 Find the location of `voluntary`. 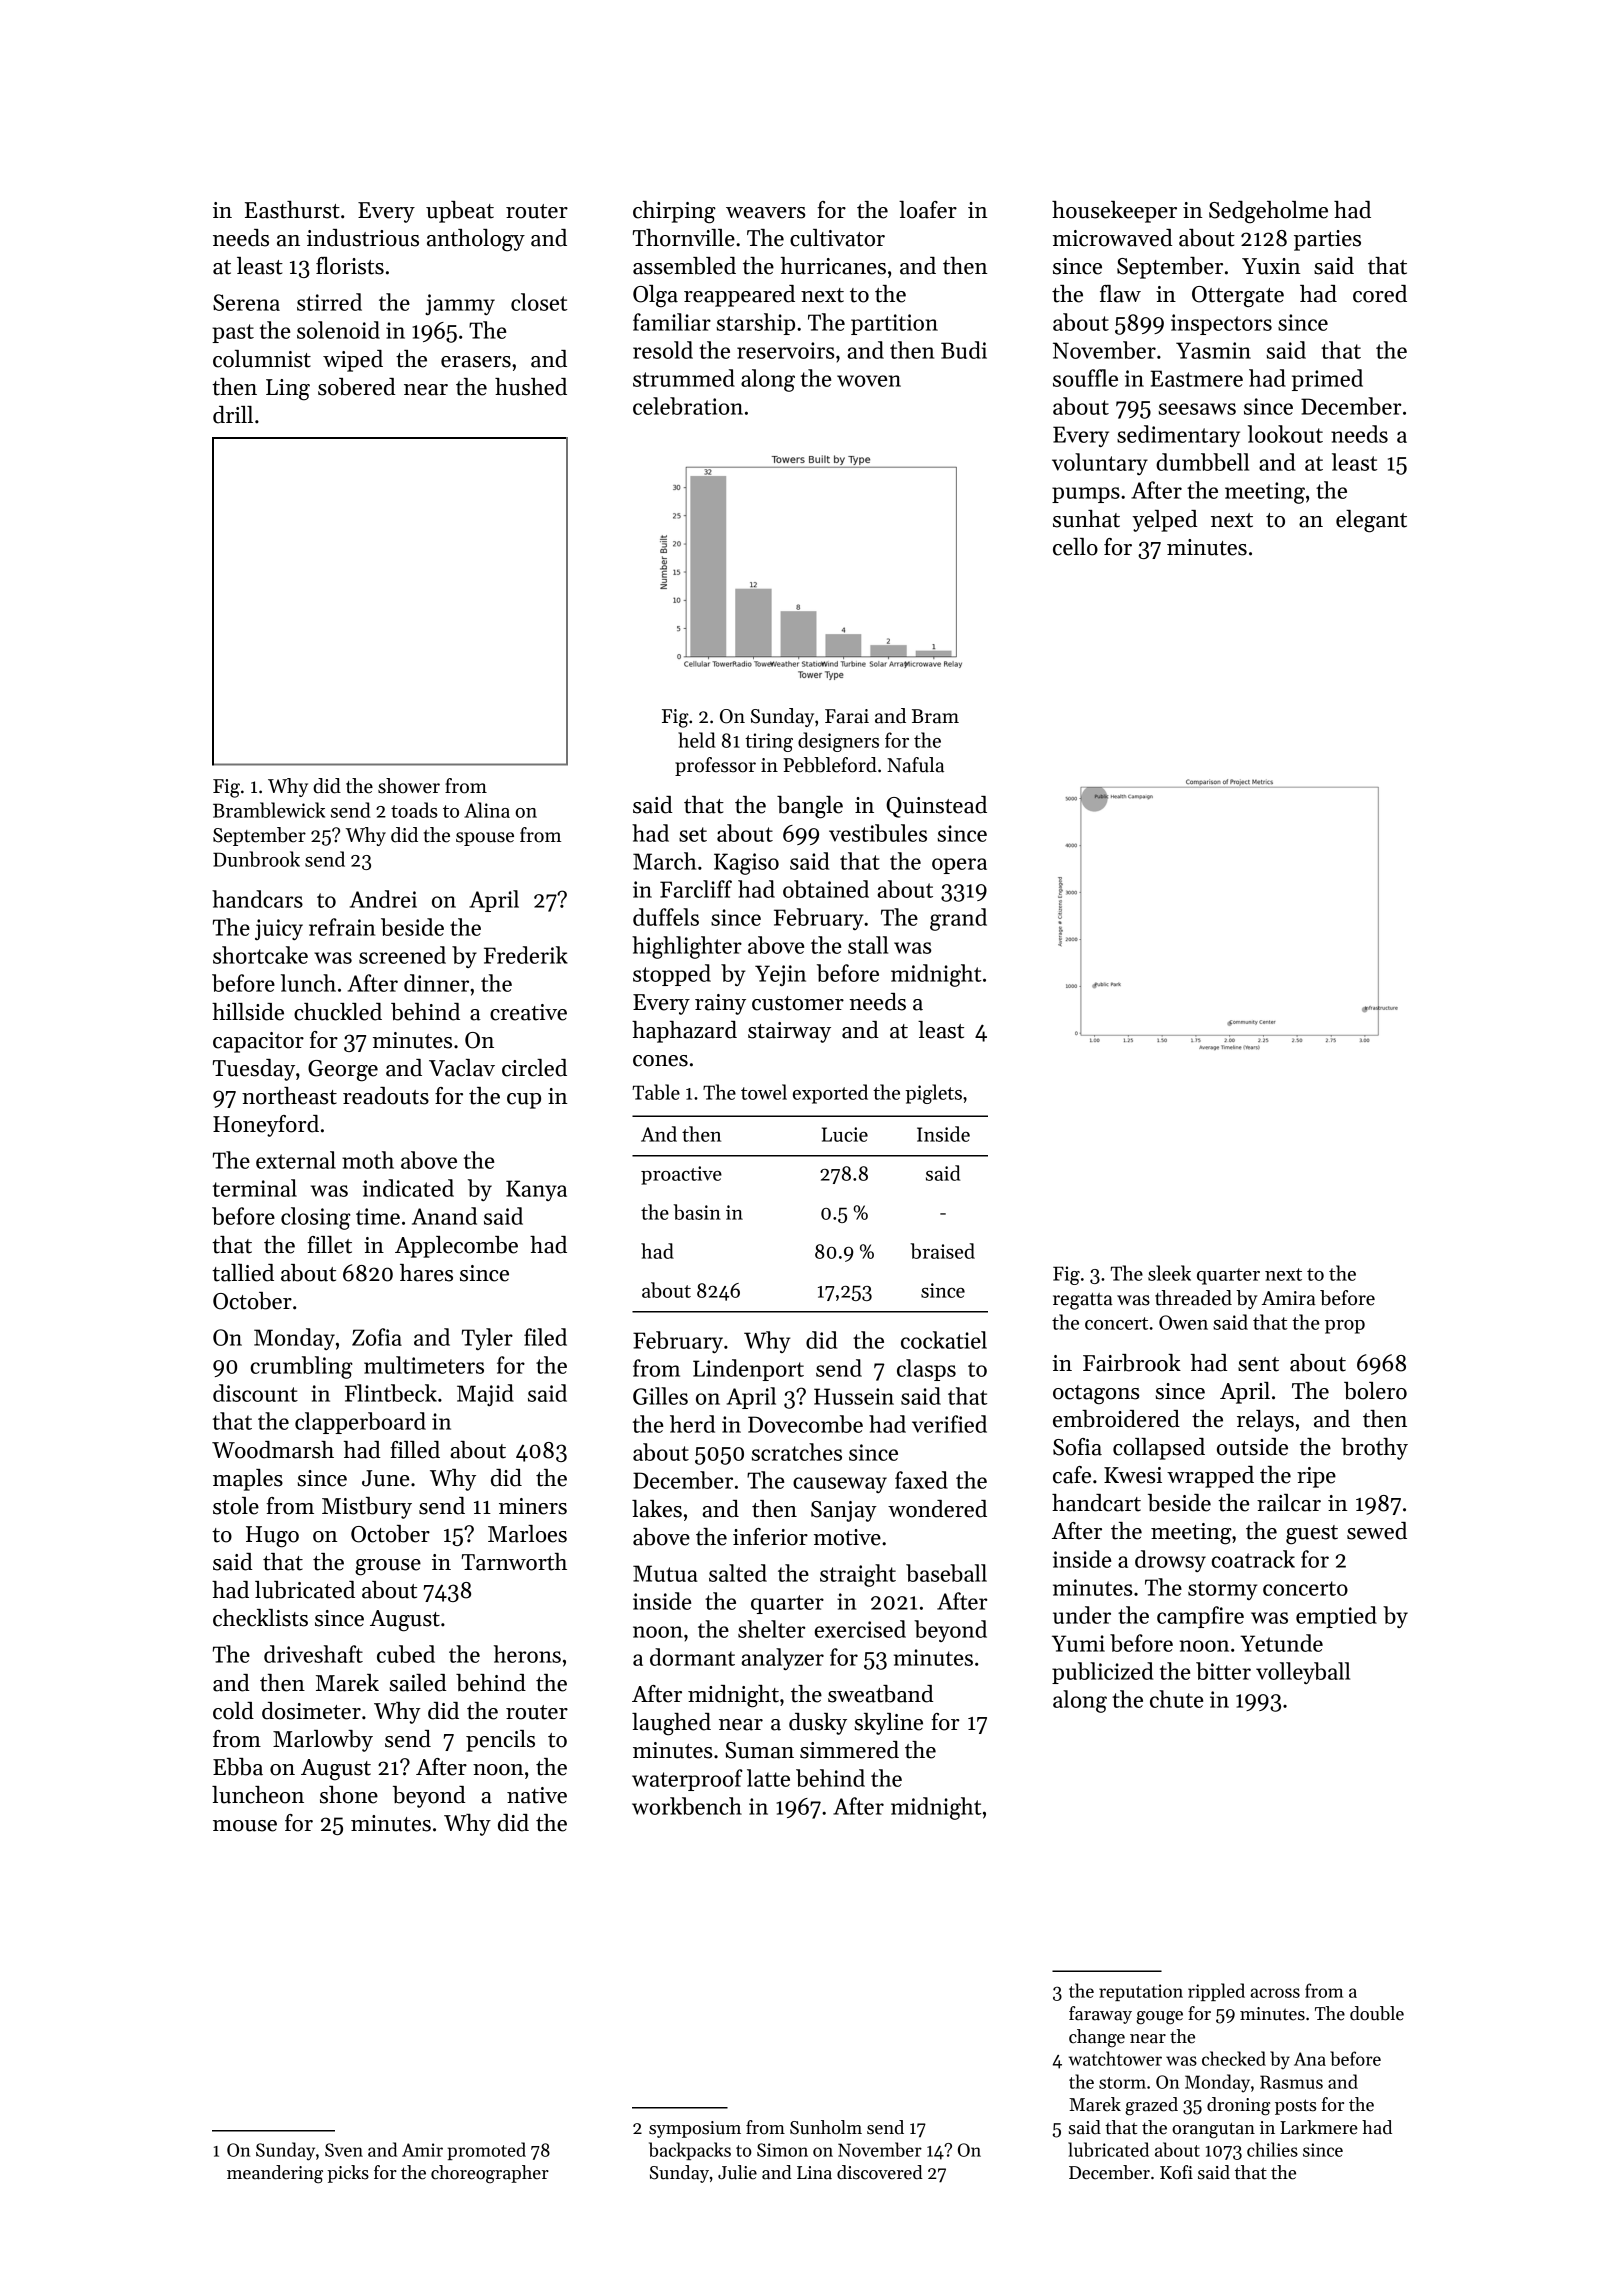

voluntary is located at coordinates (1100, 464).
